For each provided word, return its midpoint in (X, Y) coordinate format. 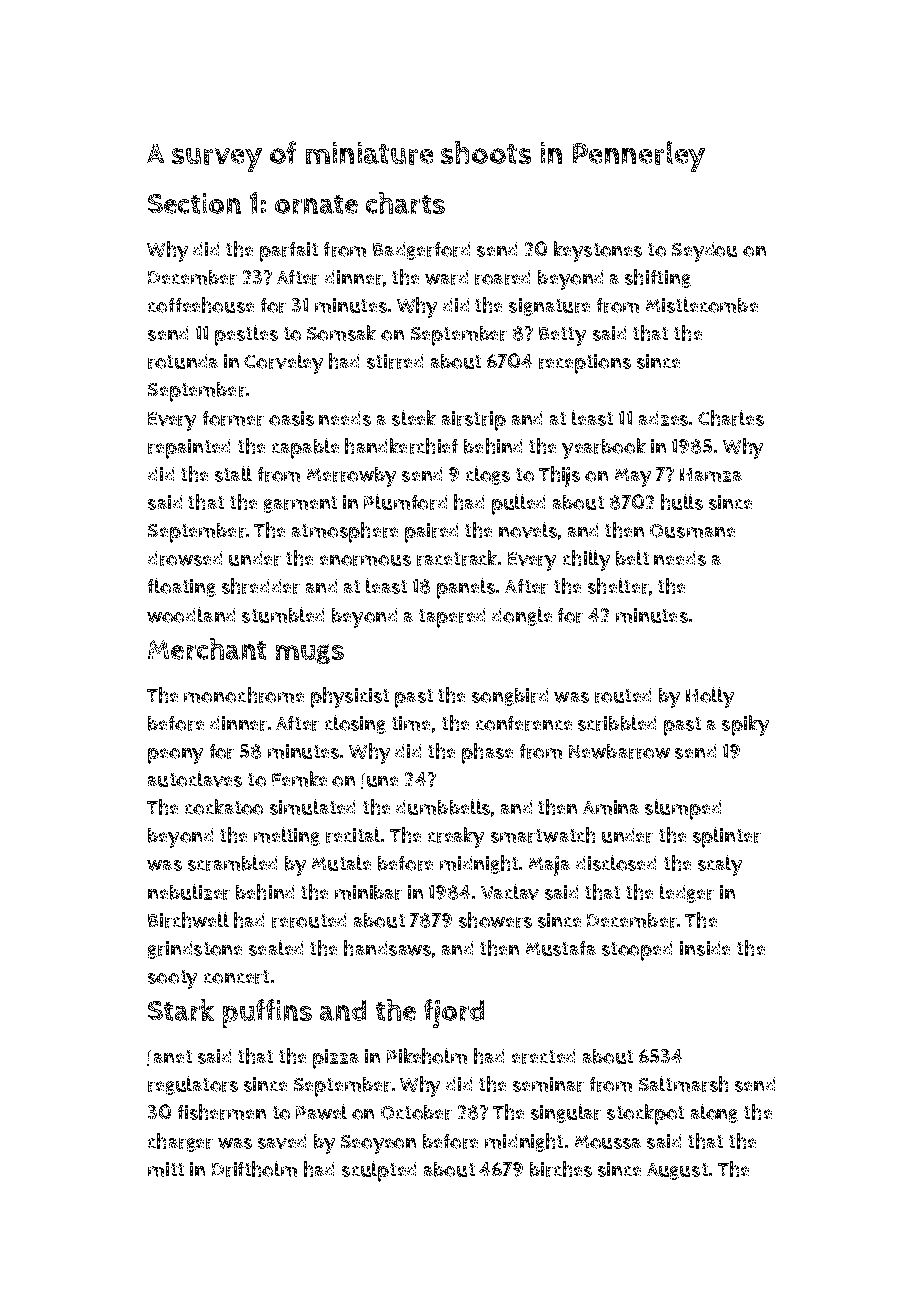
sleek (414, 418)
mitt (166, 1169)
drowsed (185, 558)
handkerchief (401, 446)
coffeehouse (201, 305)
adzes (663, 418)
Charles (731, 418)
